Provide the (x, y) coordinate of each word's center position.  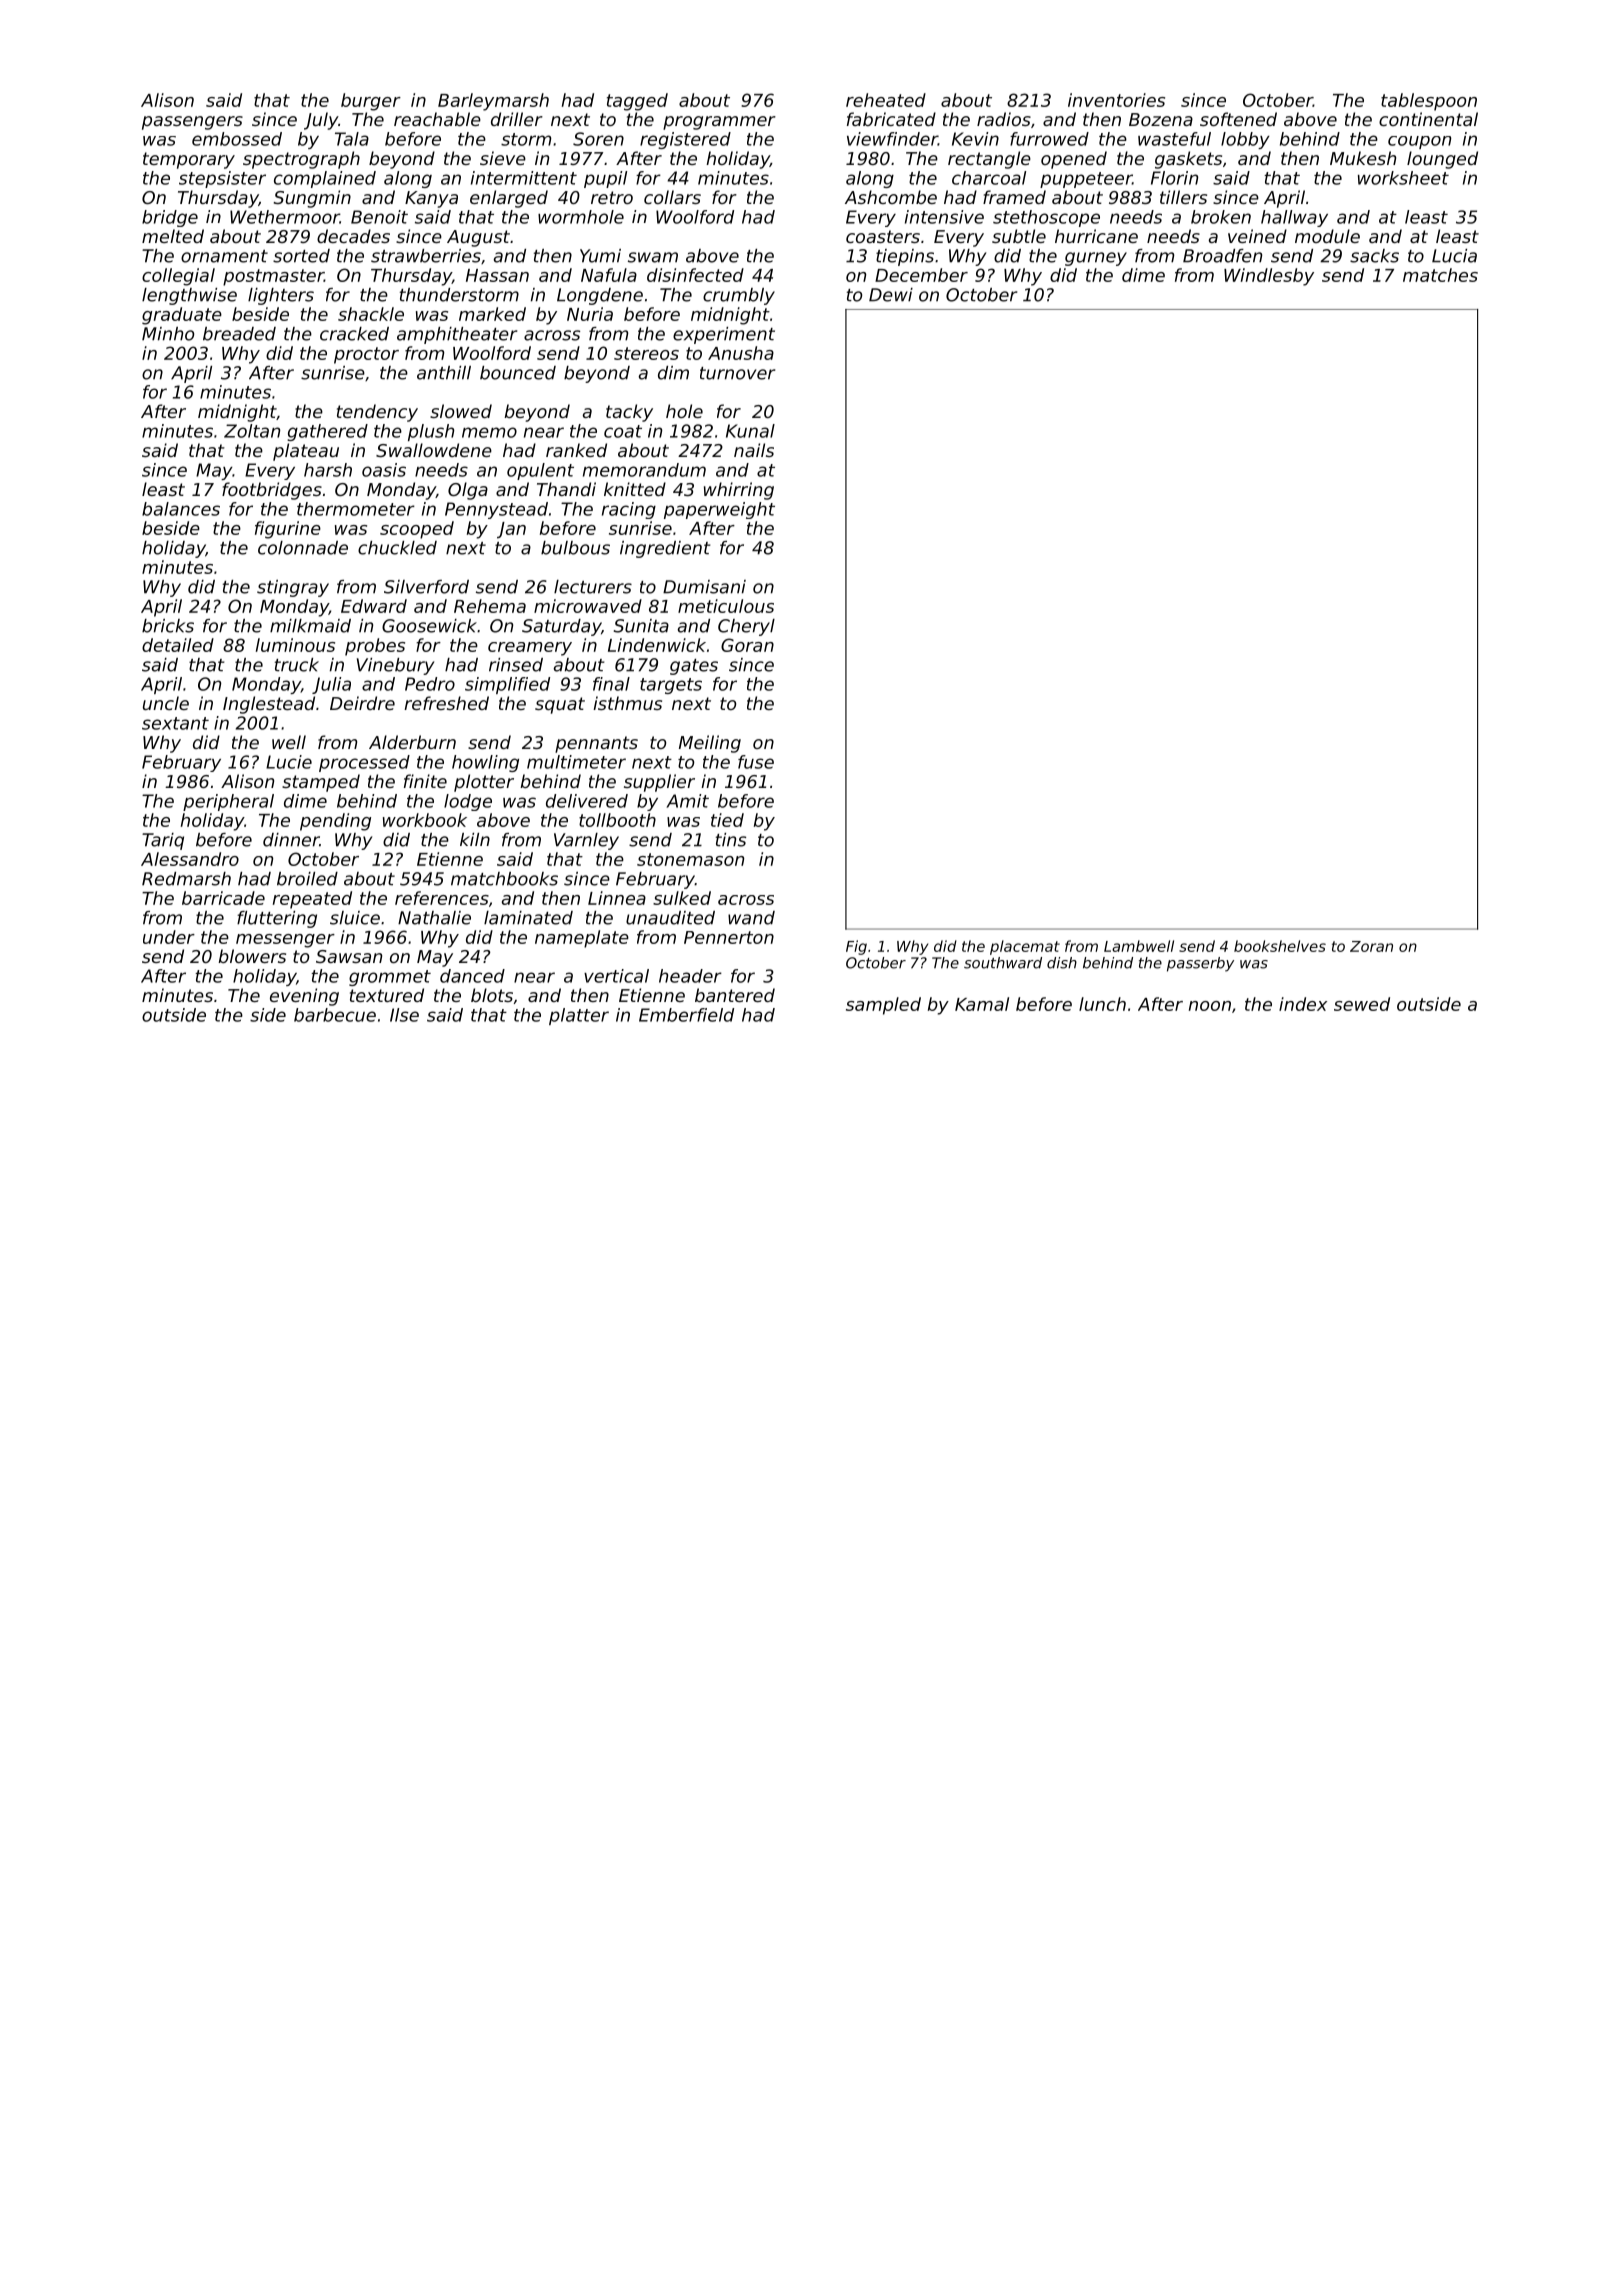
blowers (252, 956)
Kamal (982, 1004)
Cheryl (746, 627)
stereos (646, 353)
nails (754, 450)
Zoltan (252, 431)
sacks (1374, 256)
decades (353, 236)
